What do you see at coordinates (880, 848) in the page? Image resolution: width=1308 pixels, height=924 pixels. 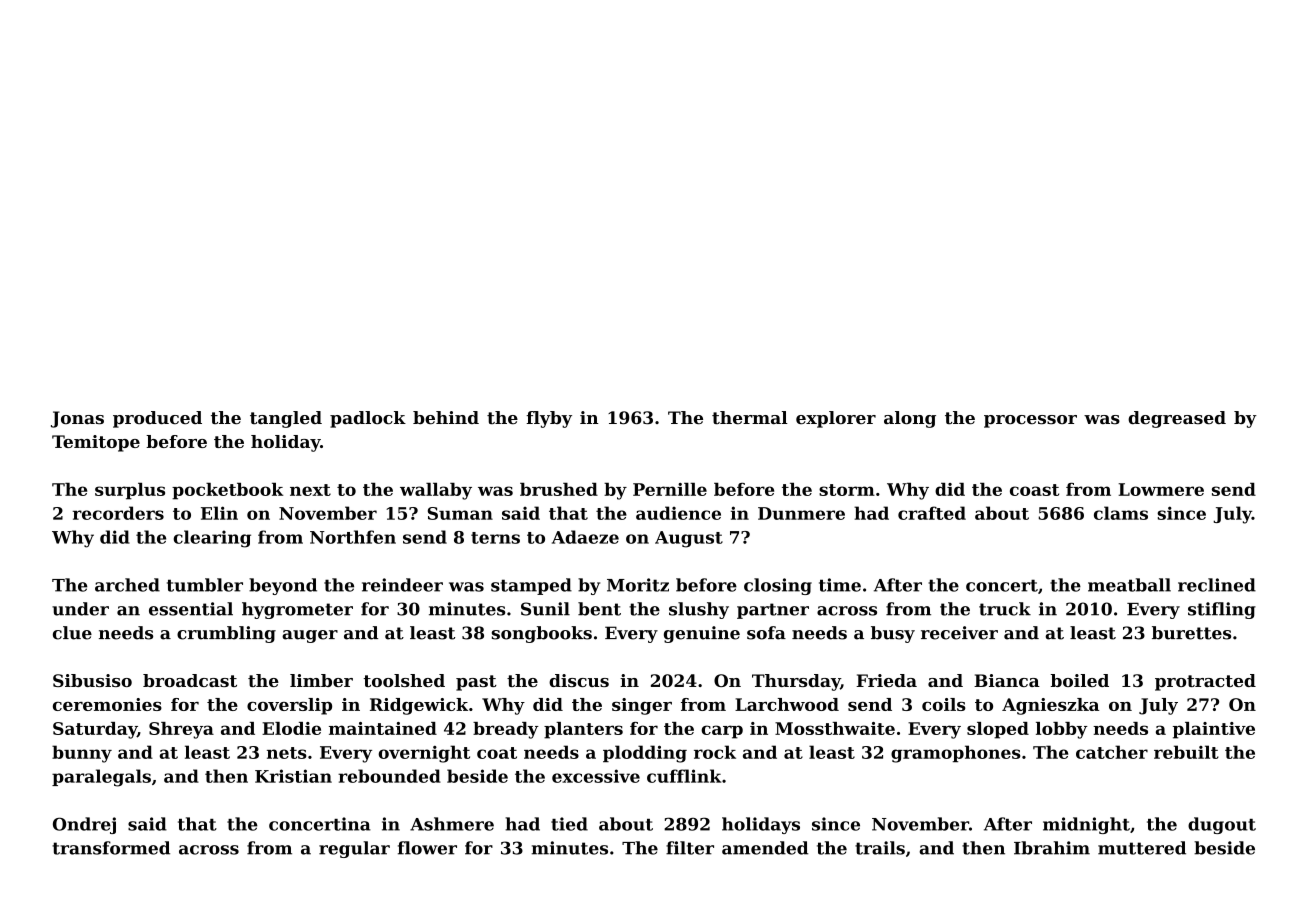 I see `trails` at bounding box center [880, 848].
